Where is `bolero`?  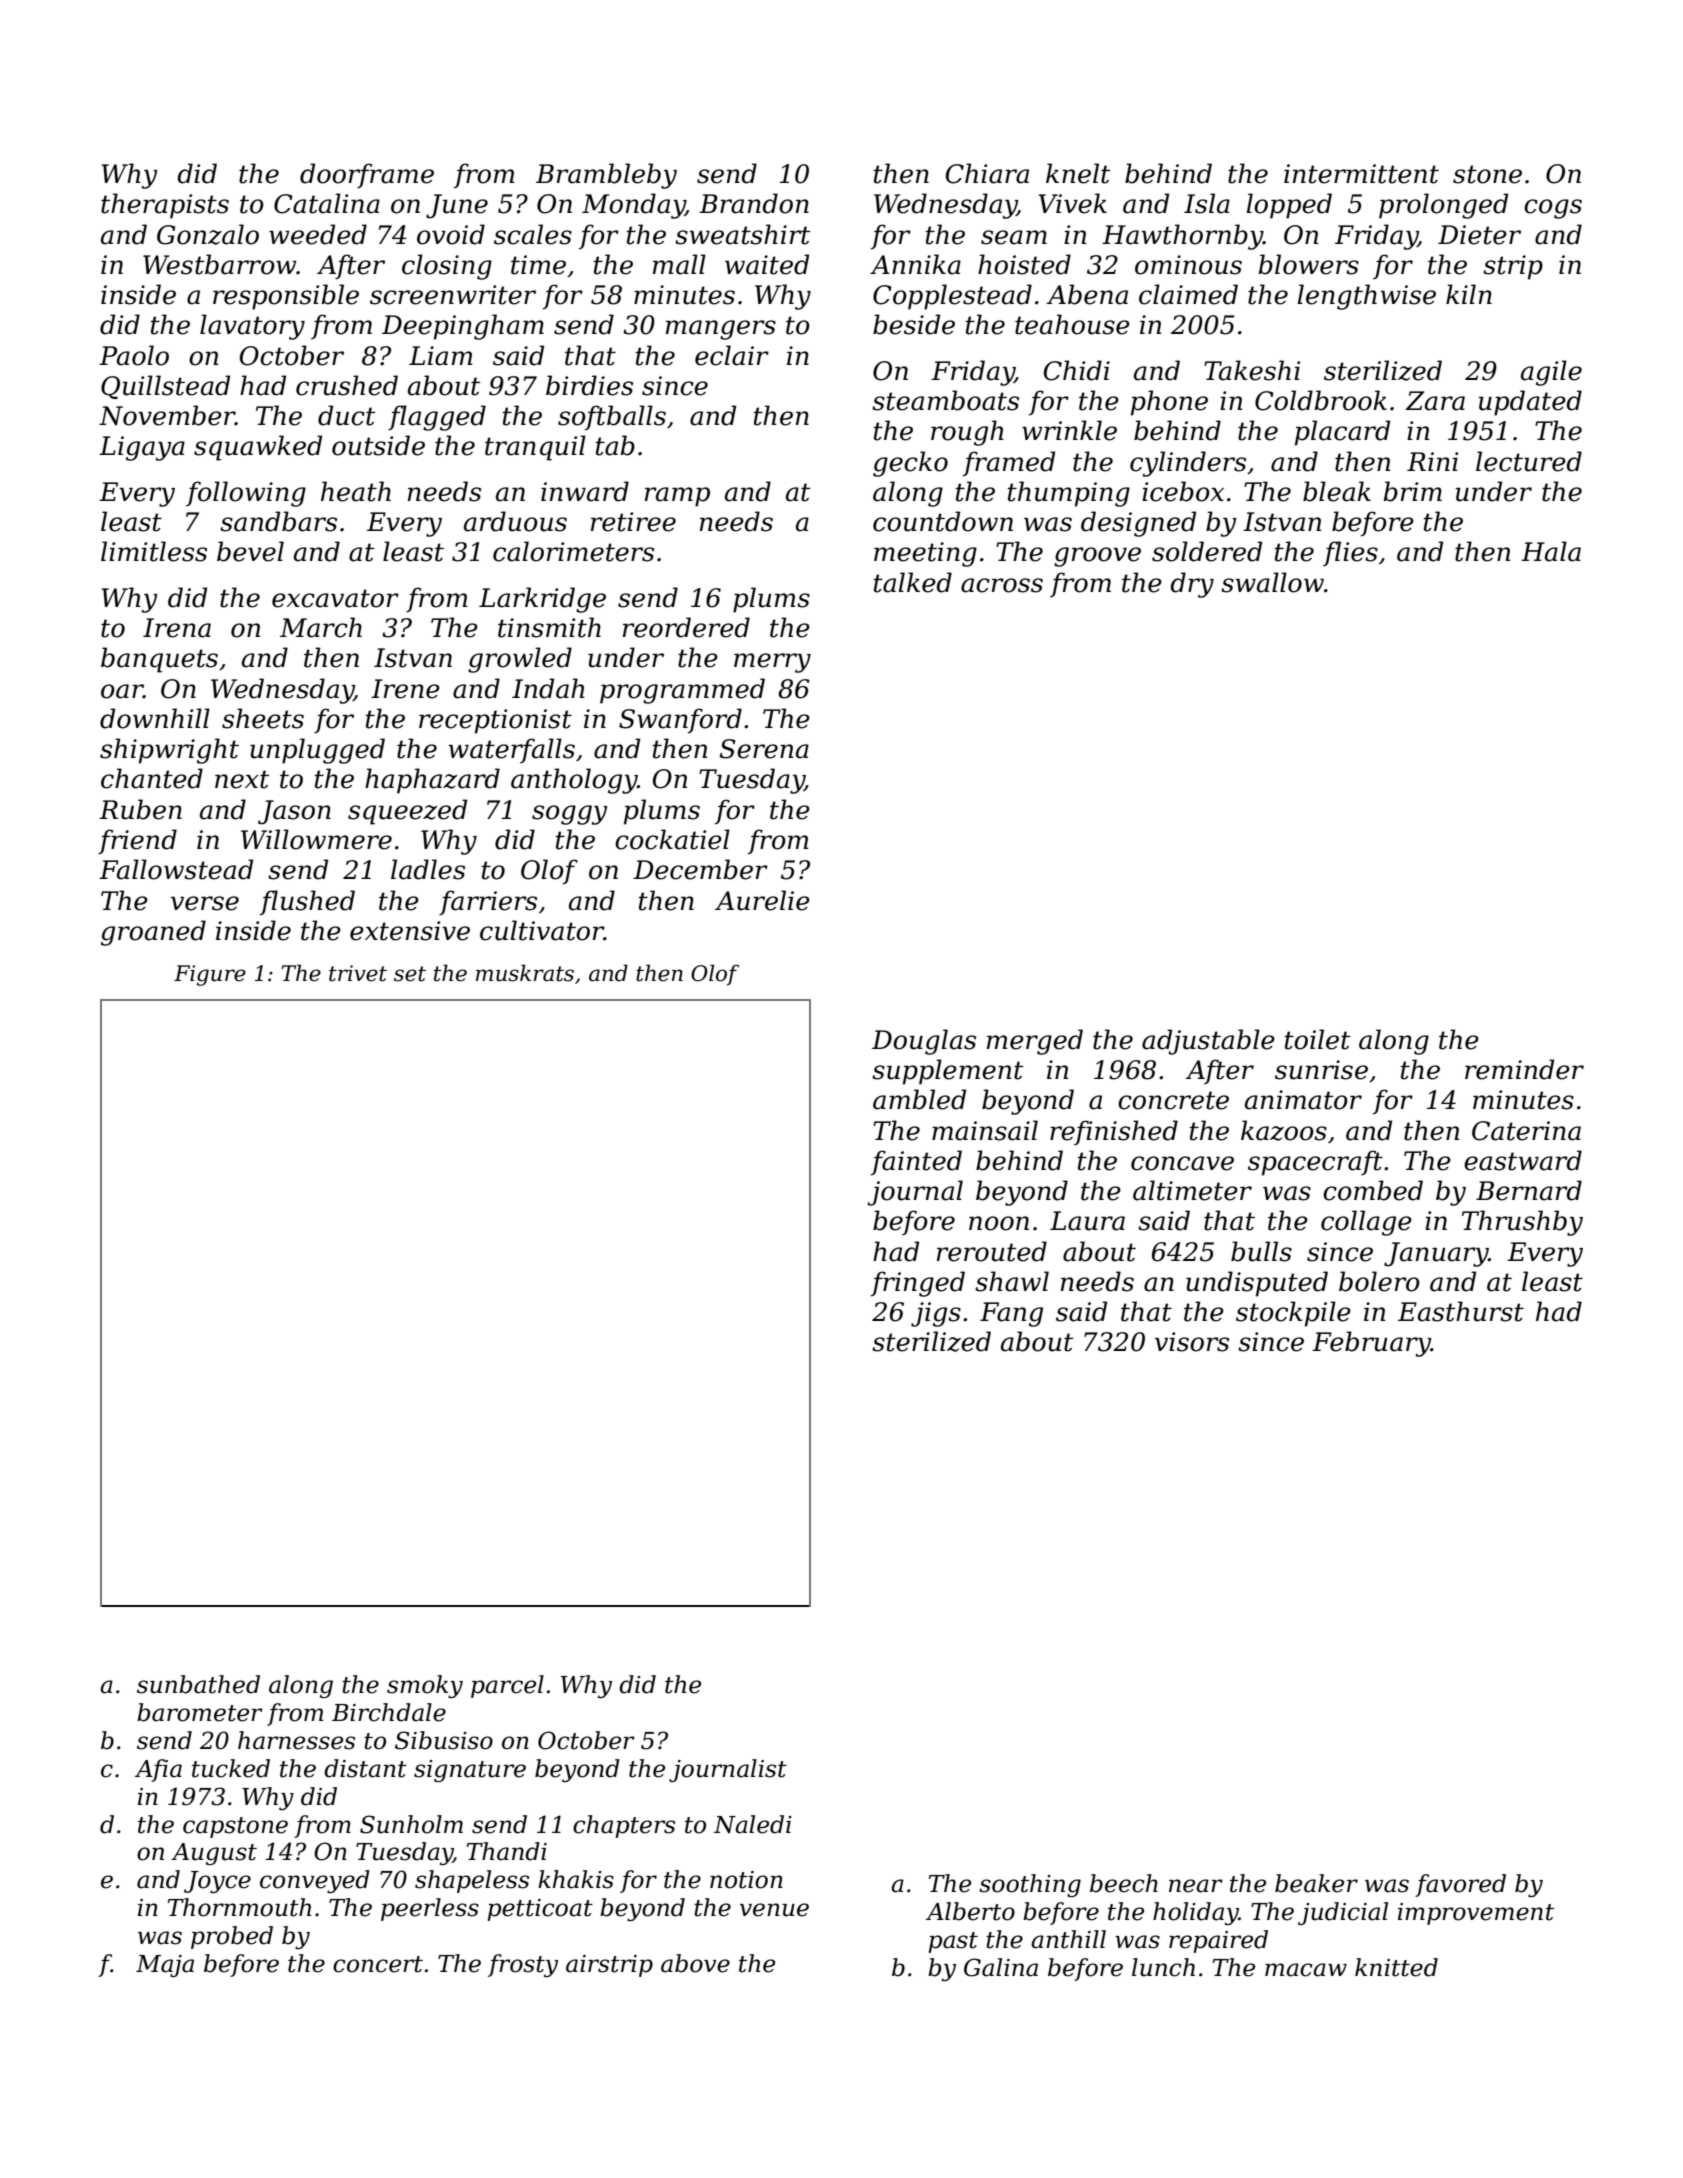 bolero is located at coordinates (1379, 1281).
